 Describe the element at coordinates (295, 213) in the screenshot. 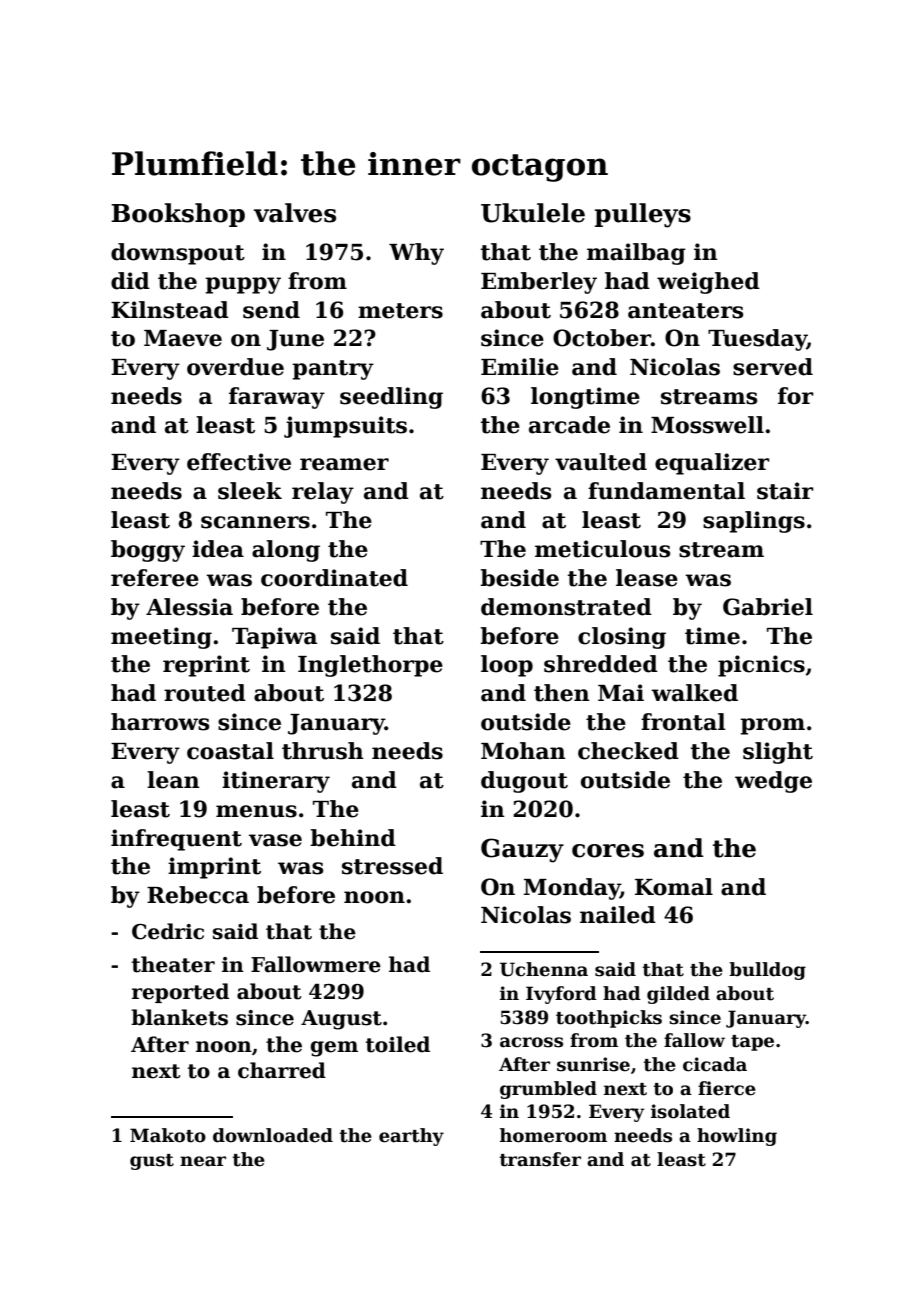

I see `valves` at that location.
